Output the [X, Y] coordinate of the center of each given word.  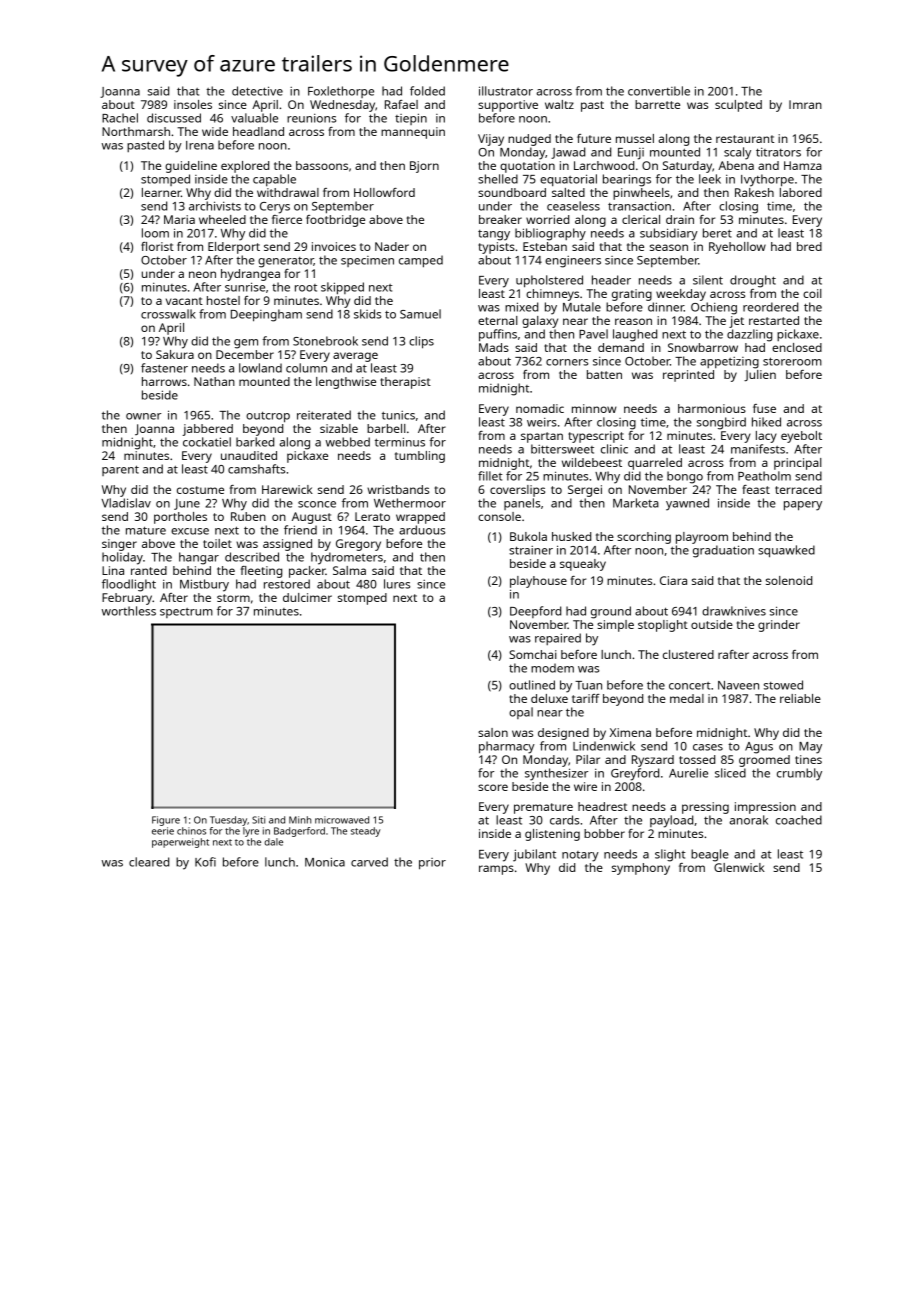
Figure [166, 821]
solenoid [789, 580]
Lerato [372, 516]
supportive [508, 106]
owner [143, 416]
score [493, 787]
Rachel [120, 118]
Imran [805, 104]
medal [687, 698]
